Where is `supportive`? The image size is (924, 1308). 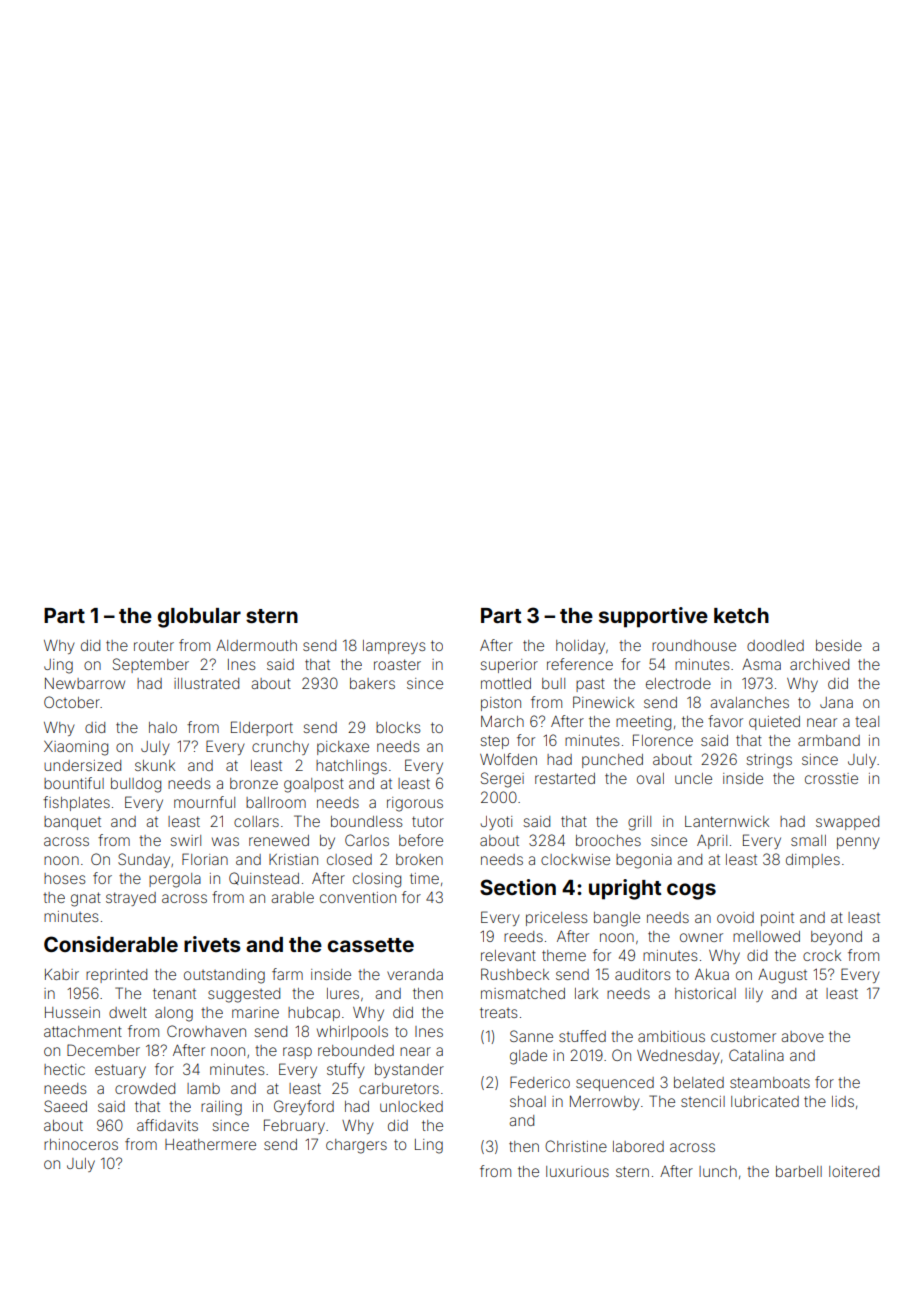 supportive is located at coordinates (653, 617).
